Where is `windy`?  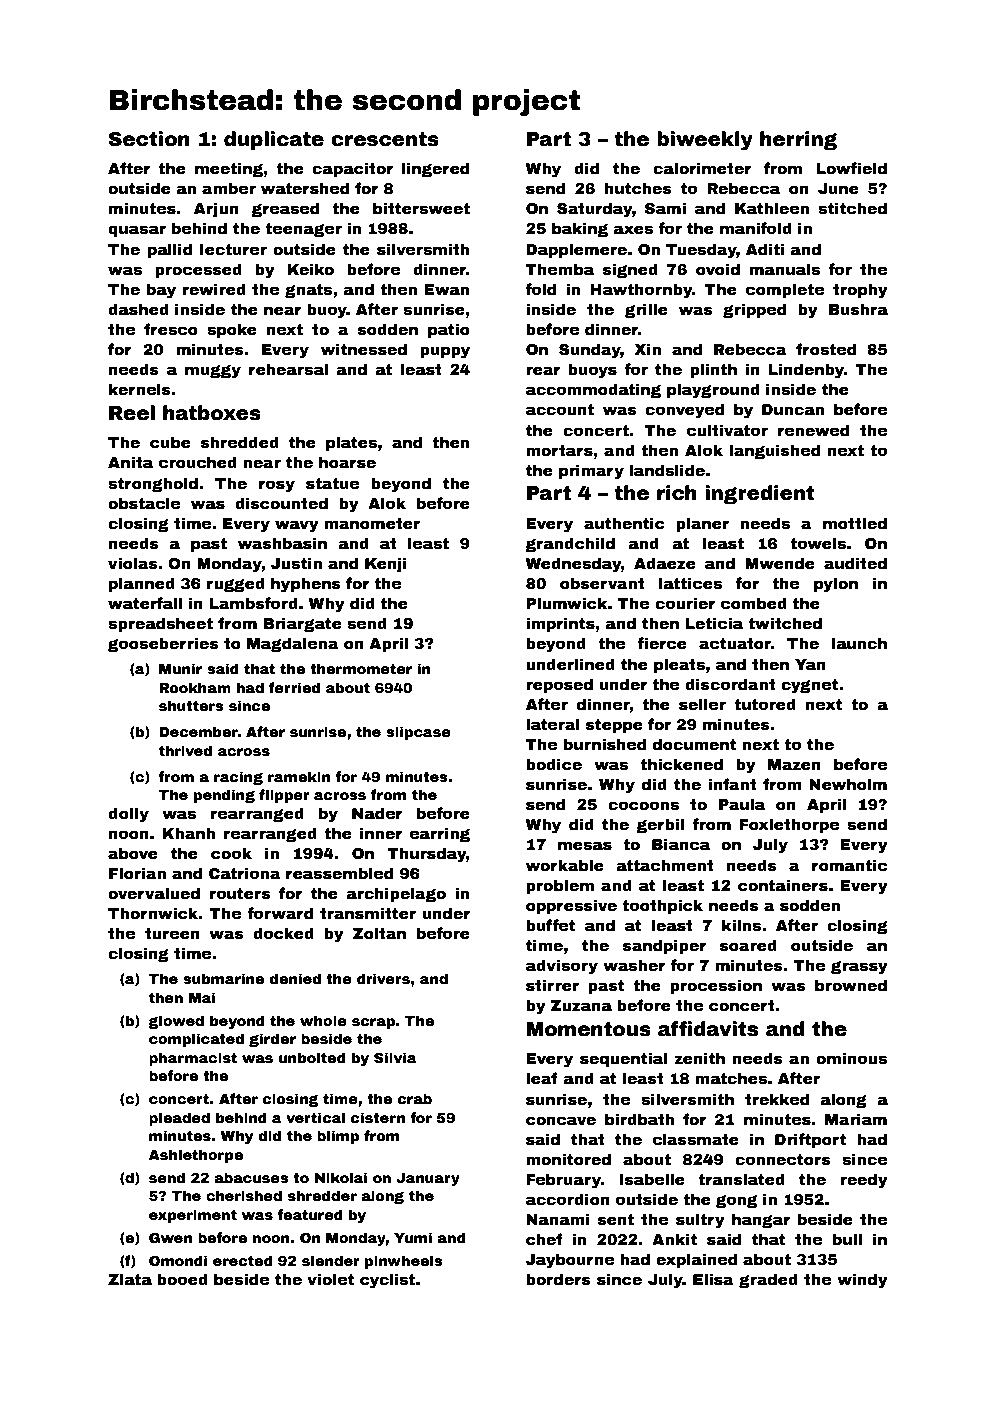
windy is located at coordinates (862, 1281).
